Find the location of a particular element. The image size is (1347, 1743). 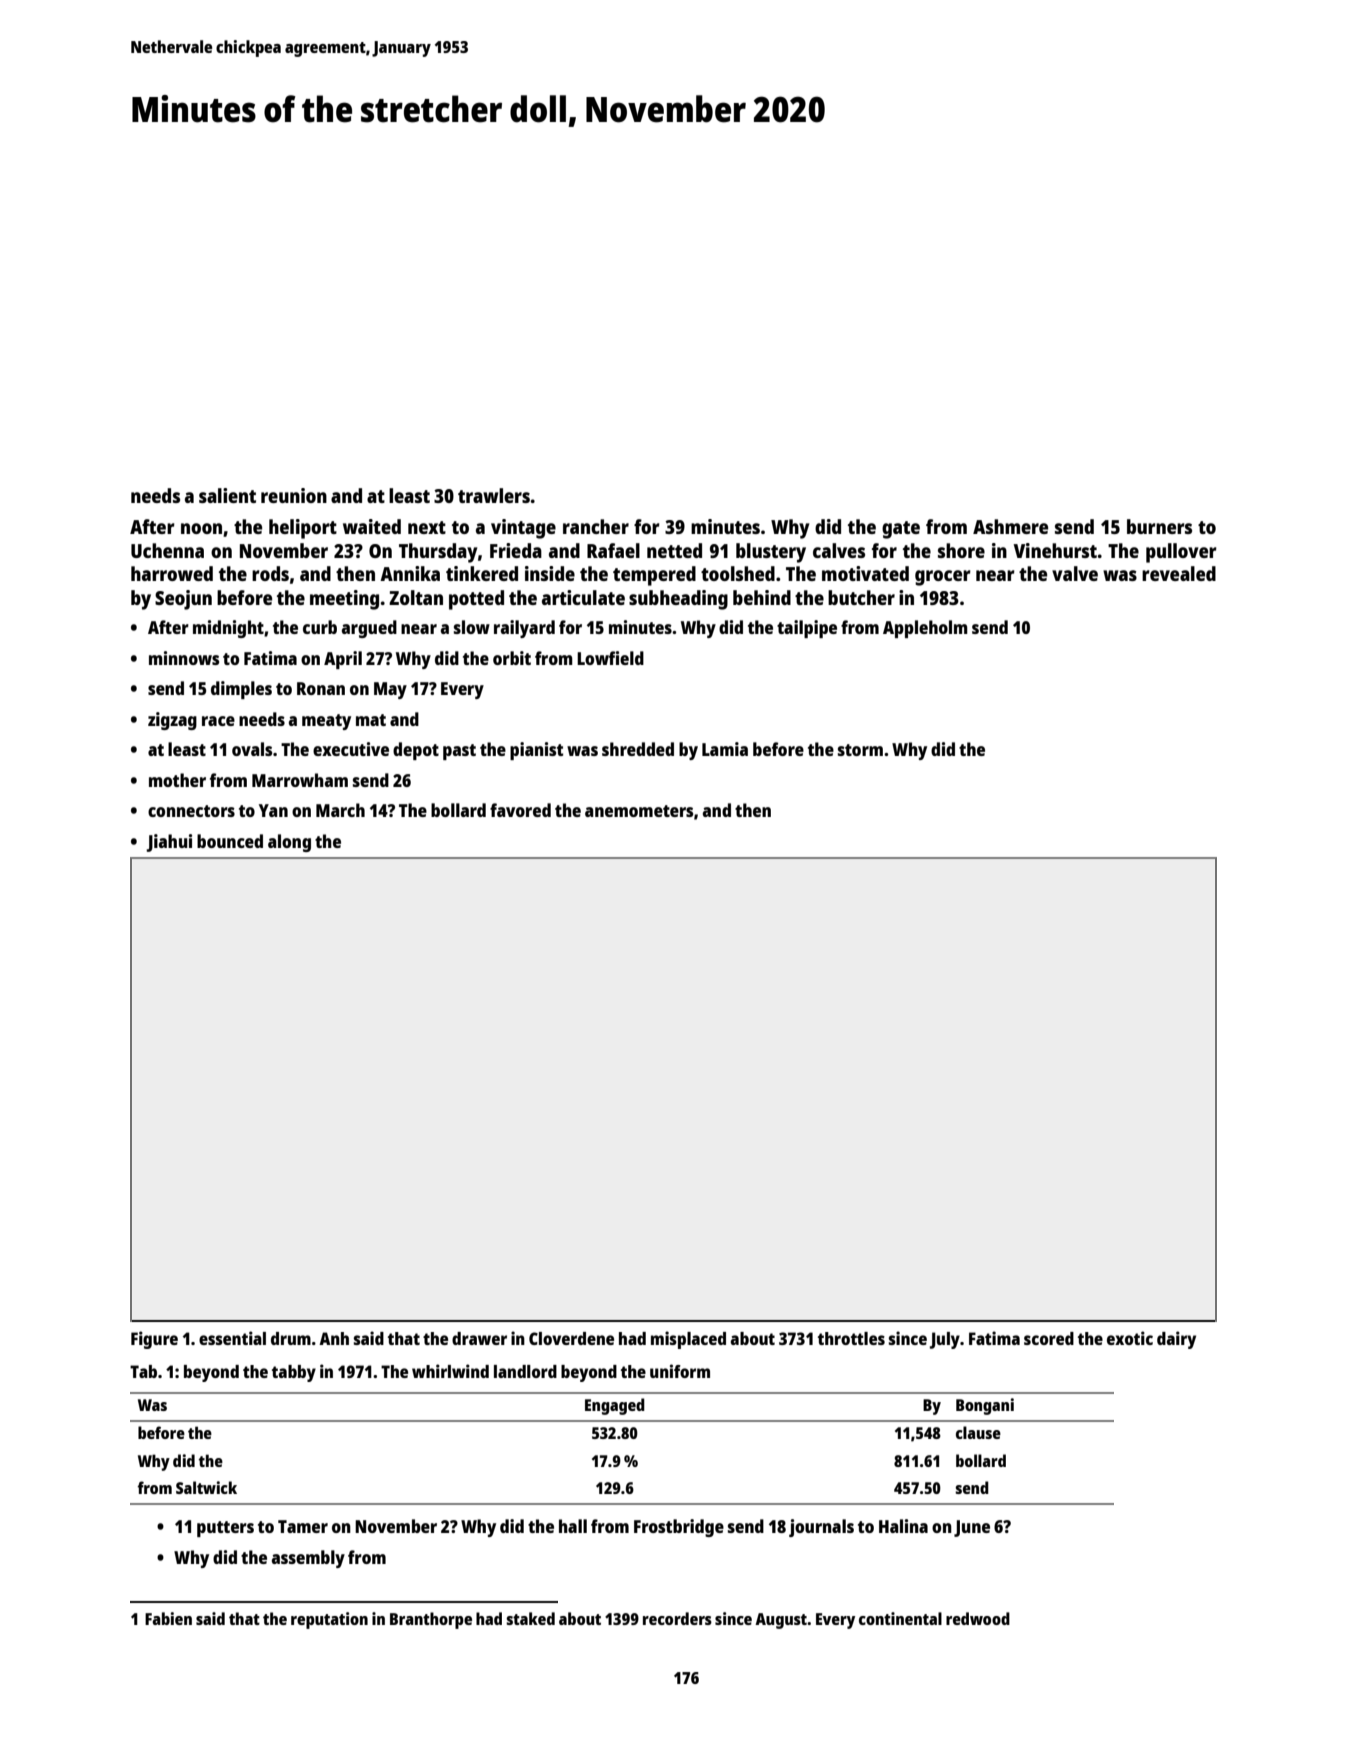

salient is located at coordinates (227, 495).
